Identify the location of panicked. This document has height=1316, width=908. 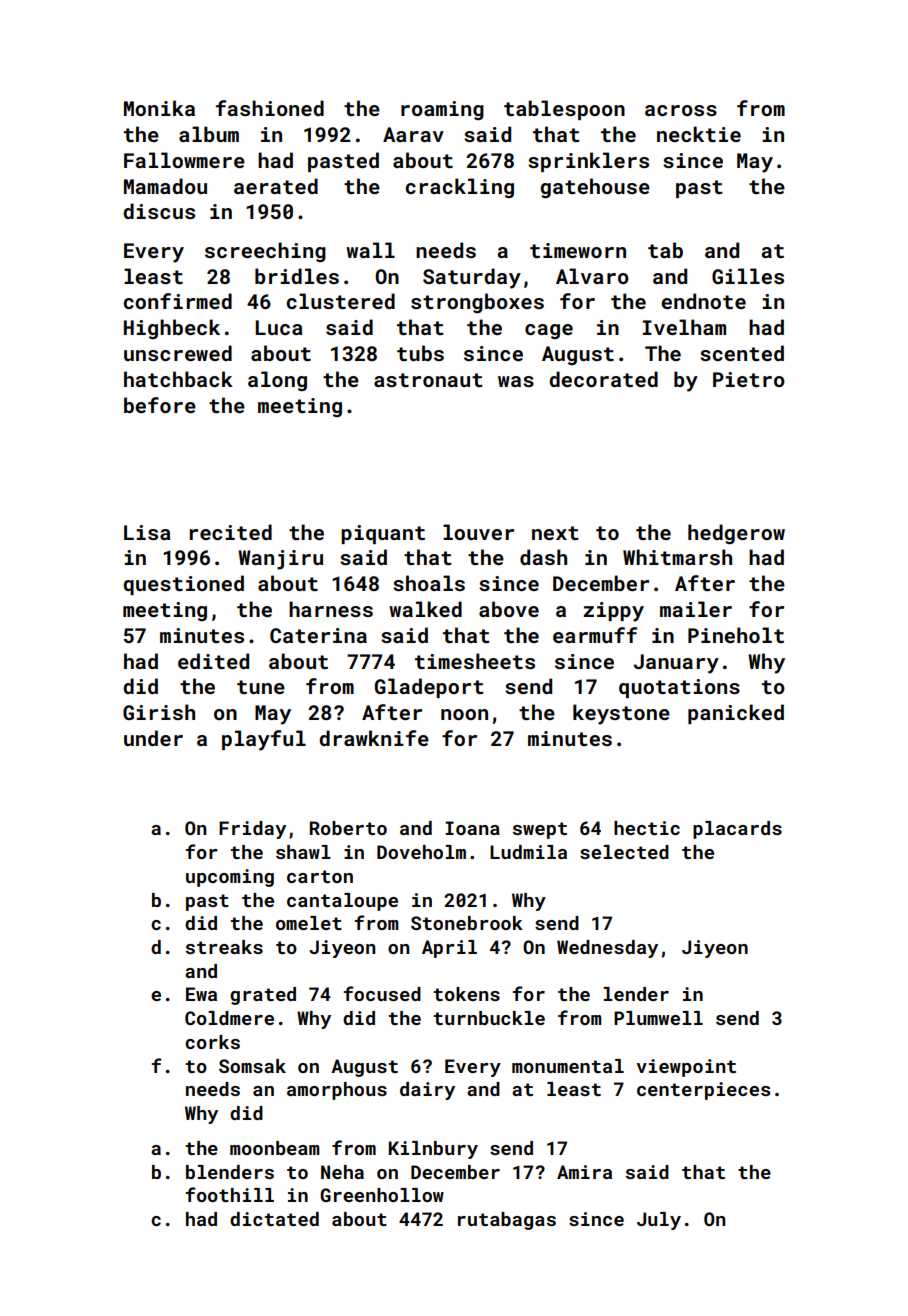
(736, 714).
